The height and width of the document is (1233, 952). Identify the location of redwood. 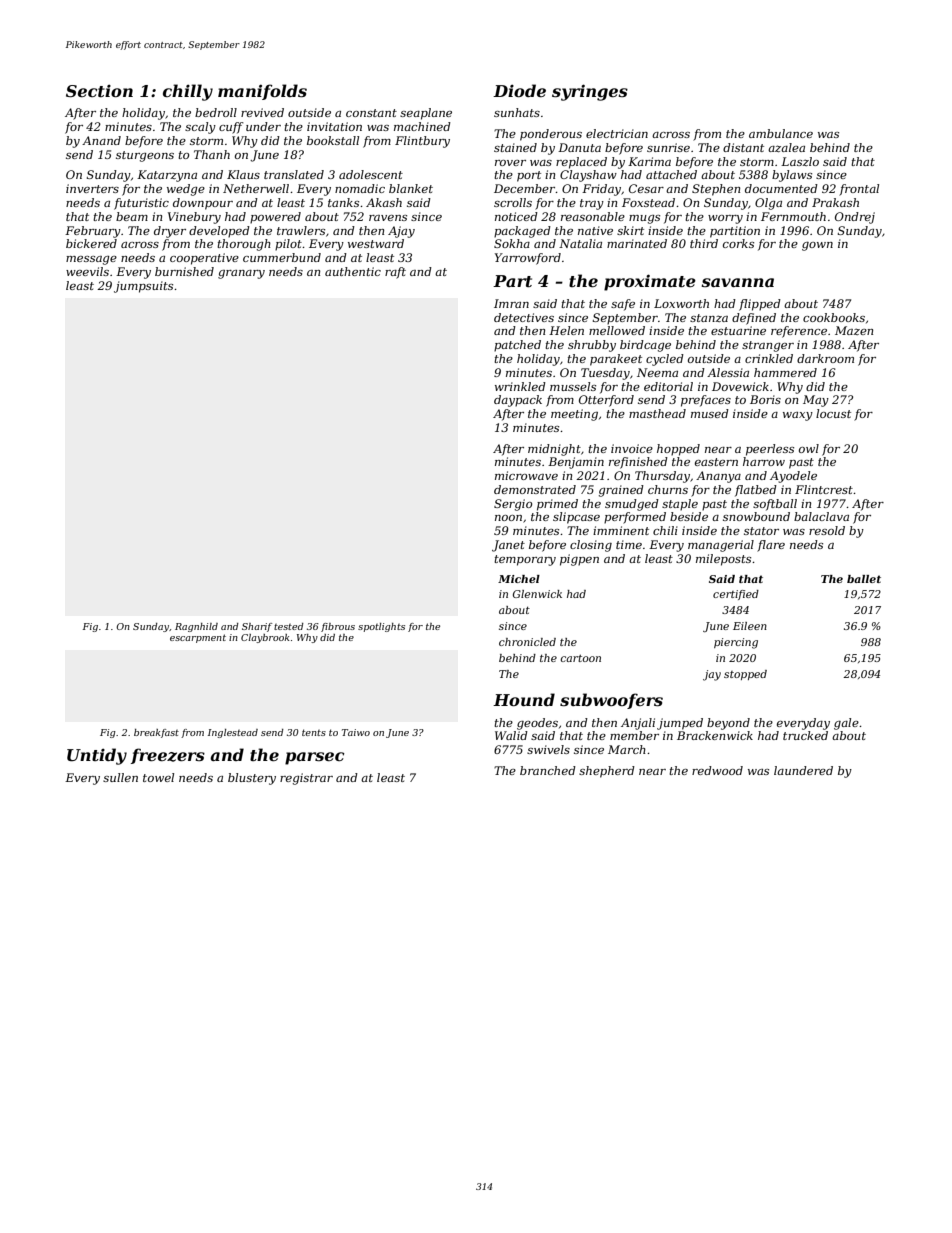
(717, 770).
